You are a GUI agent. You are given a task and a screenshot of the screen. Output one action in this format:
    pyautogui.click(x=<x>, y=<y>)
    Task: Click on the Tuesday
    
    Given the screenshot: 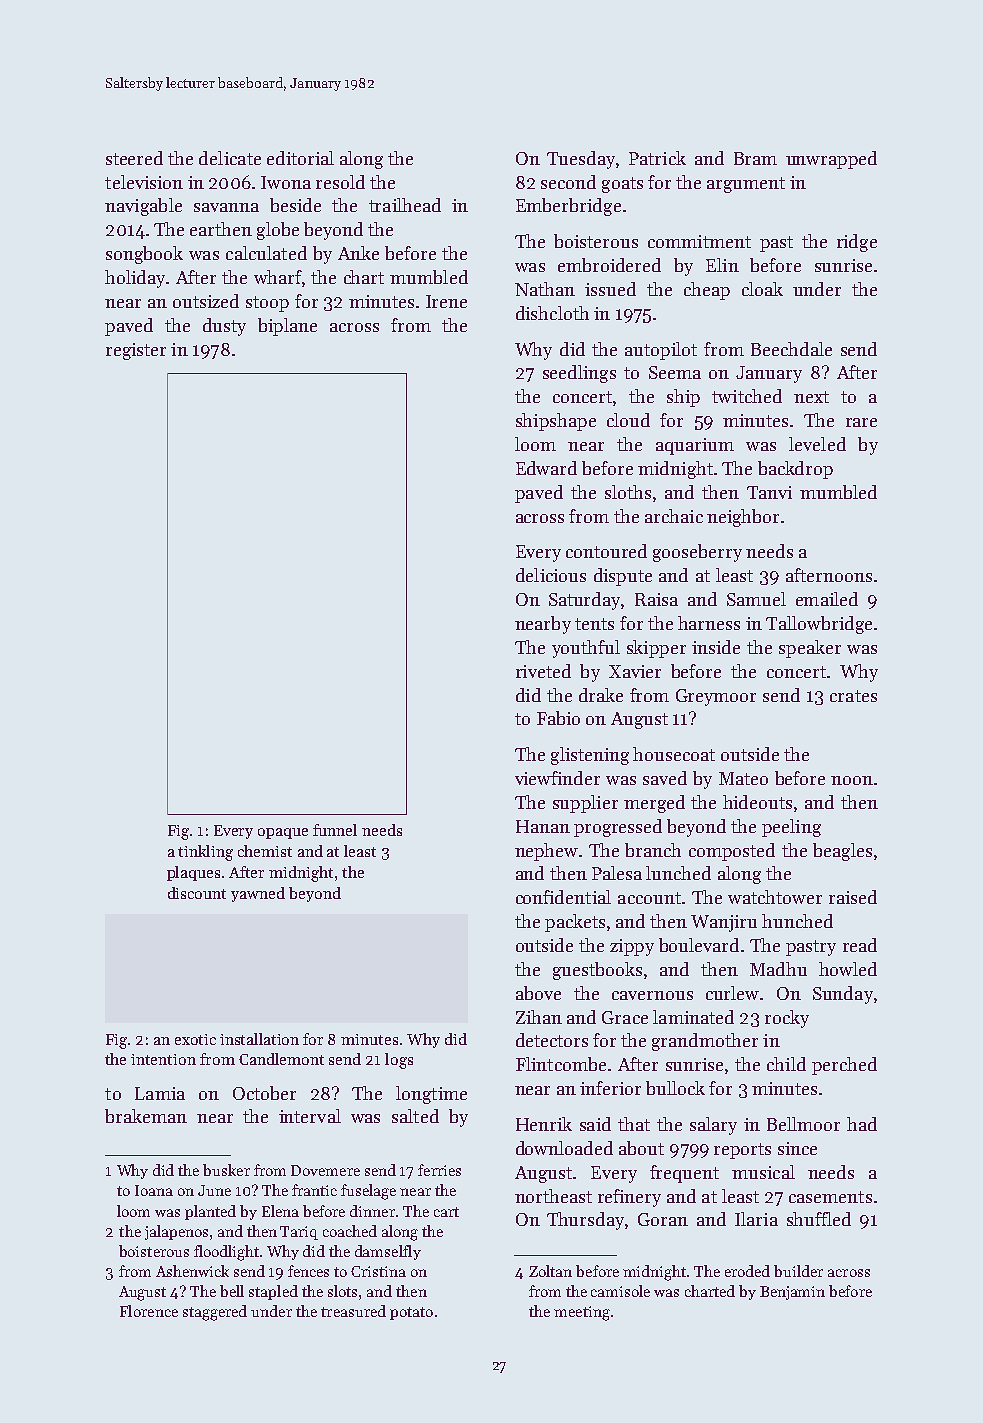 What is the action you would take?
    pyautogui.click(x=581, y=160)
